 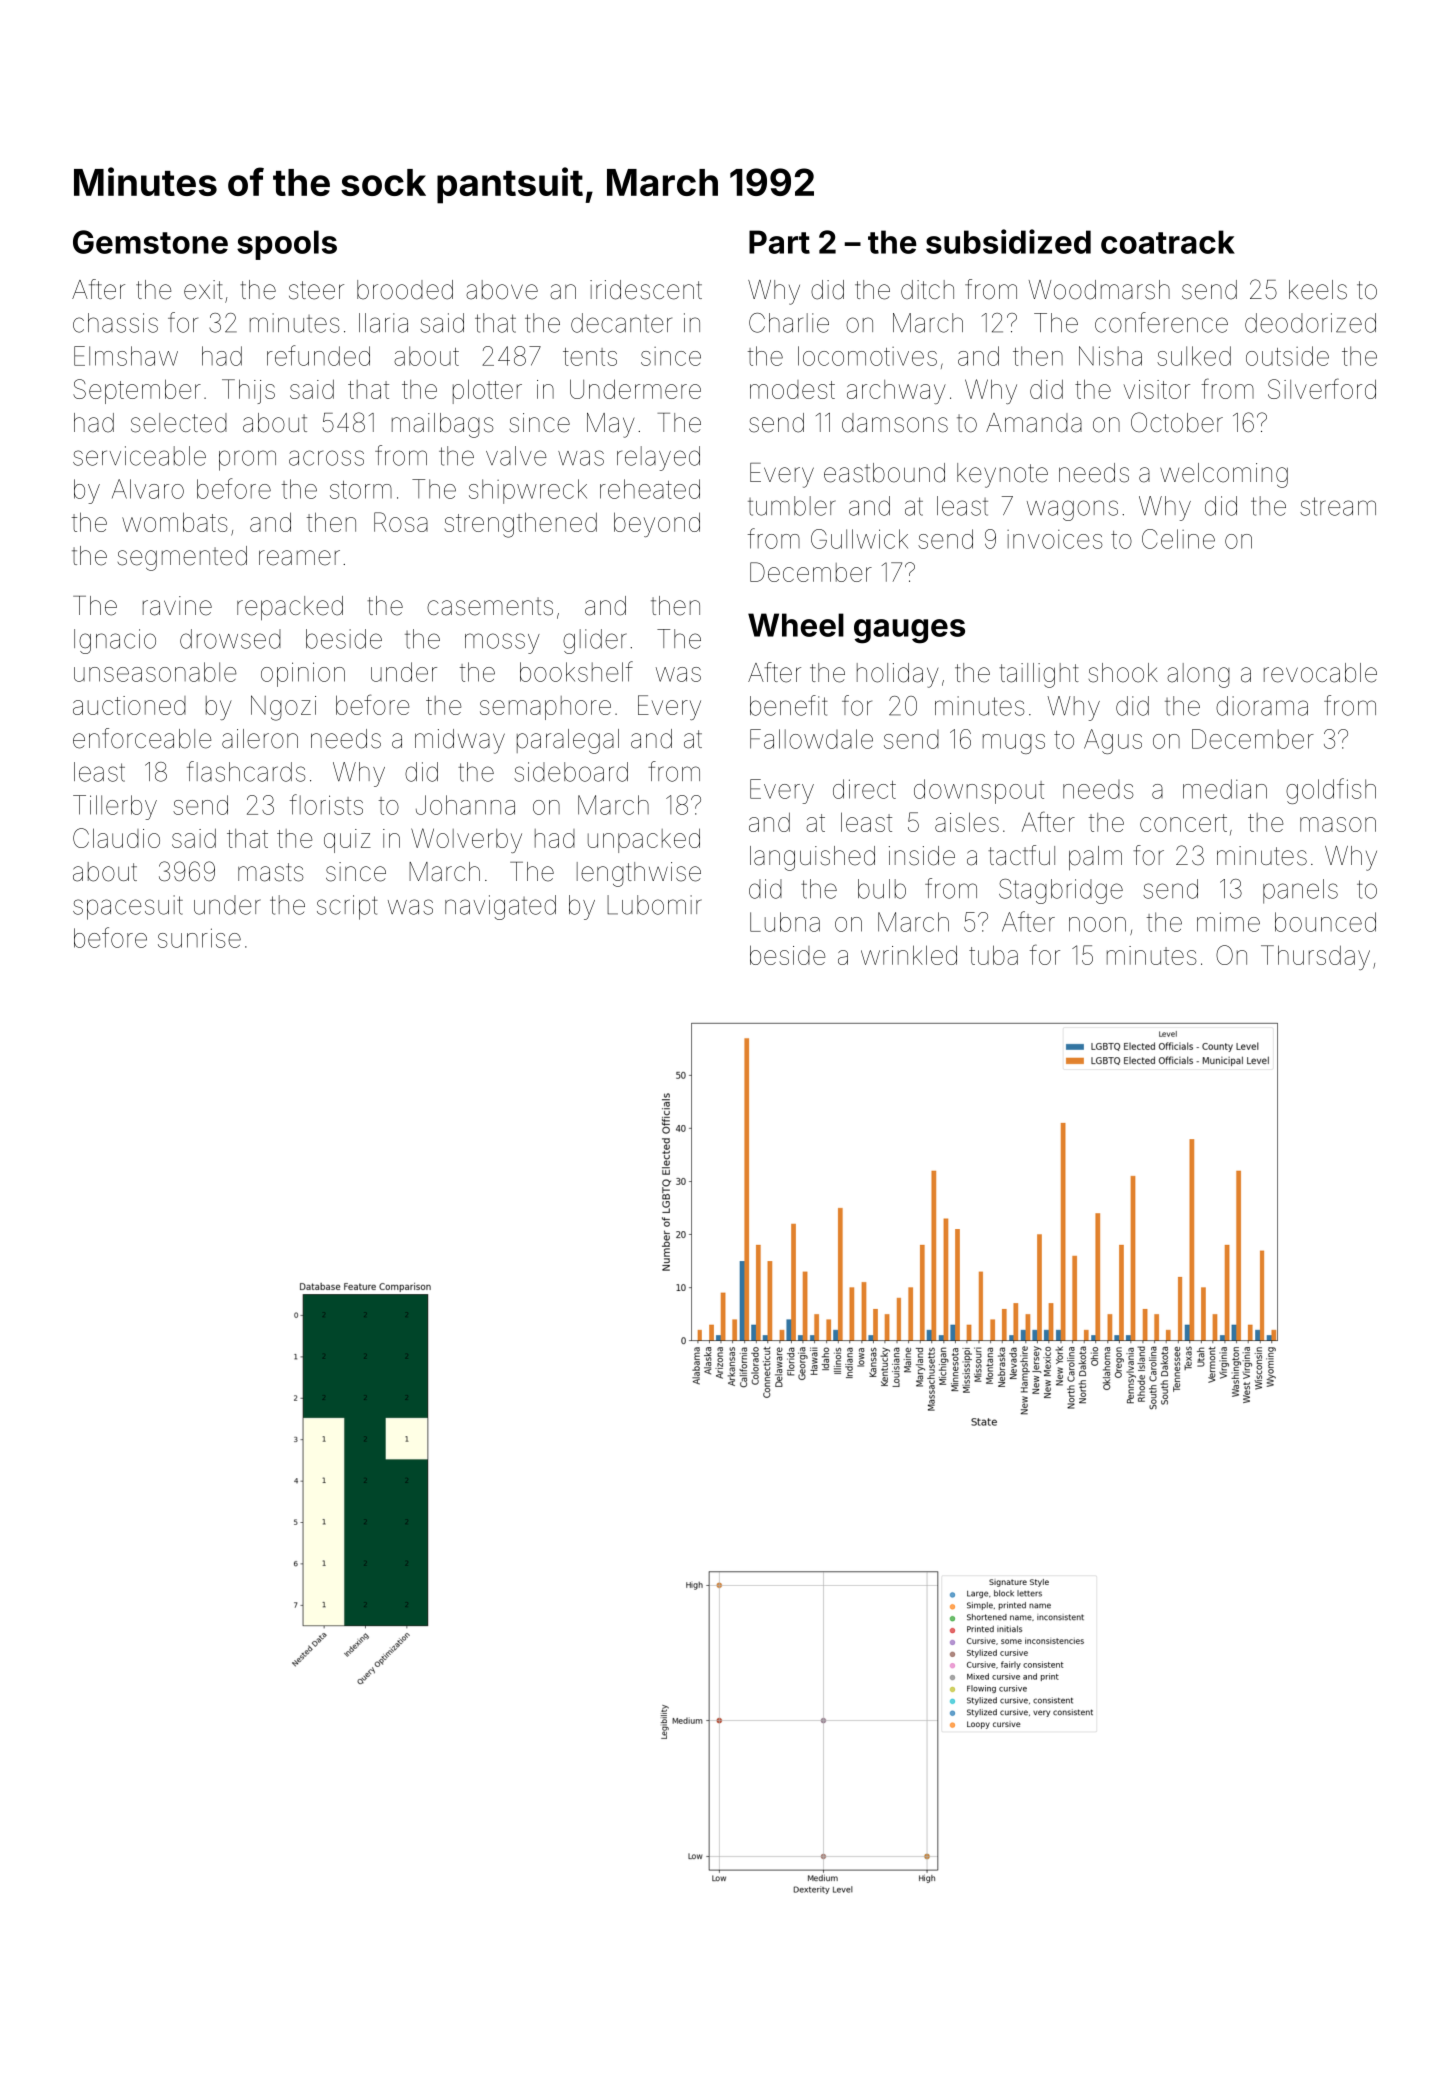 What do you see at coordinates (779, 242) in the screenshot?
I see `Part` at bounding box center [779, 242].
